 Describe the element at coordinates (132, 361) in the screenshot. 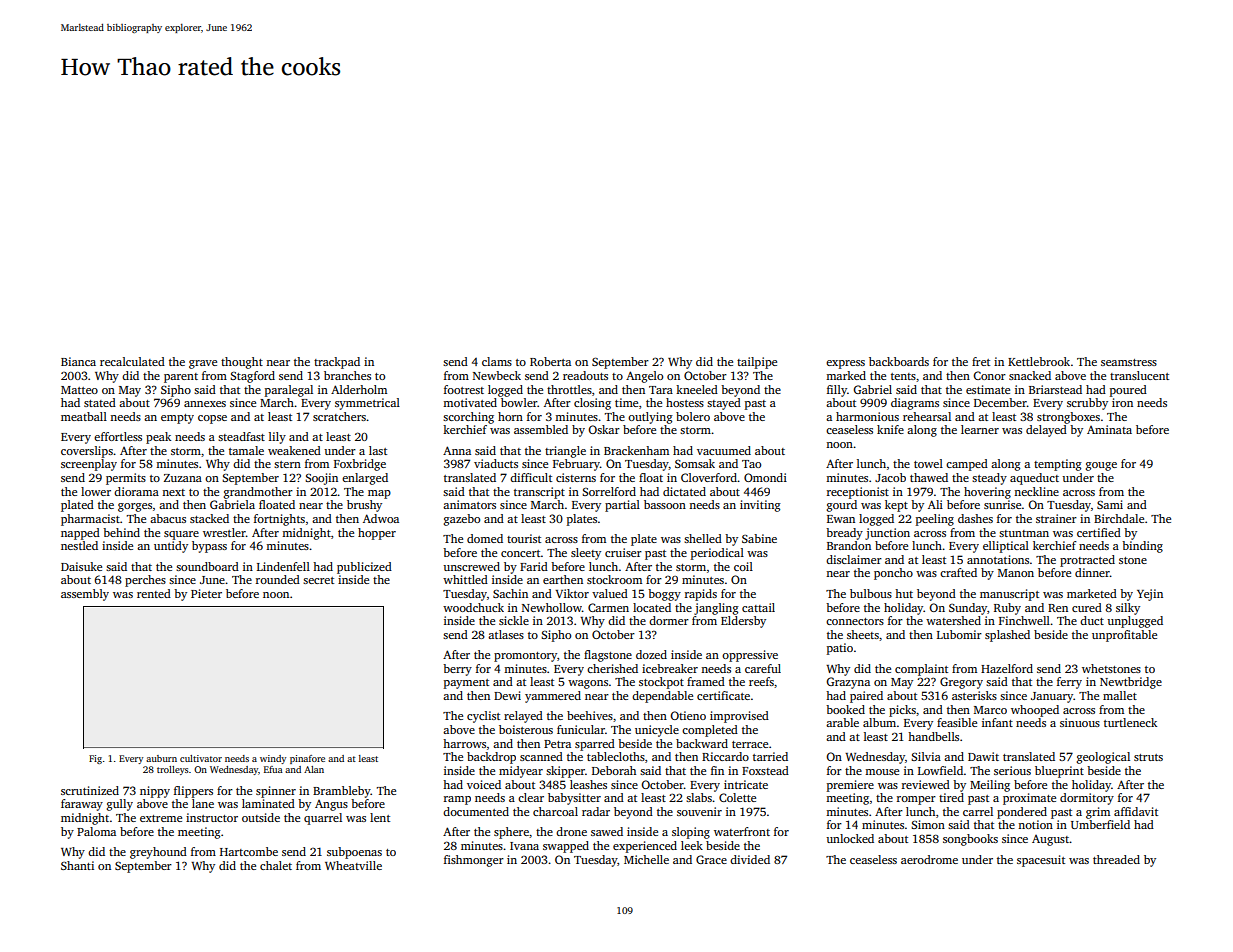

I see `recalculated` at that location.
